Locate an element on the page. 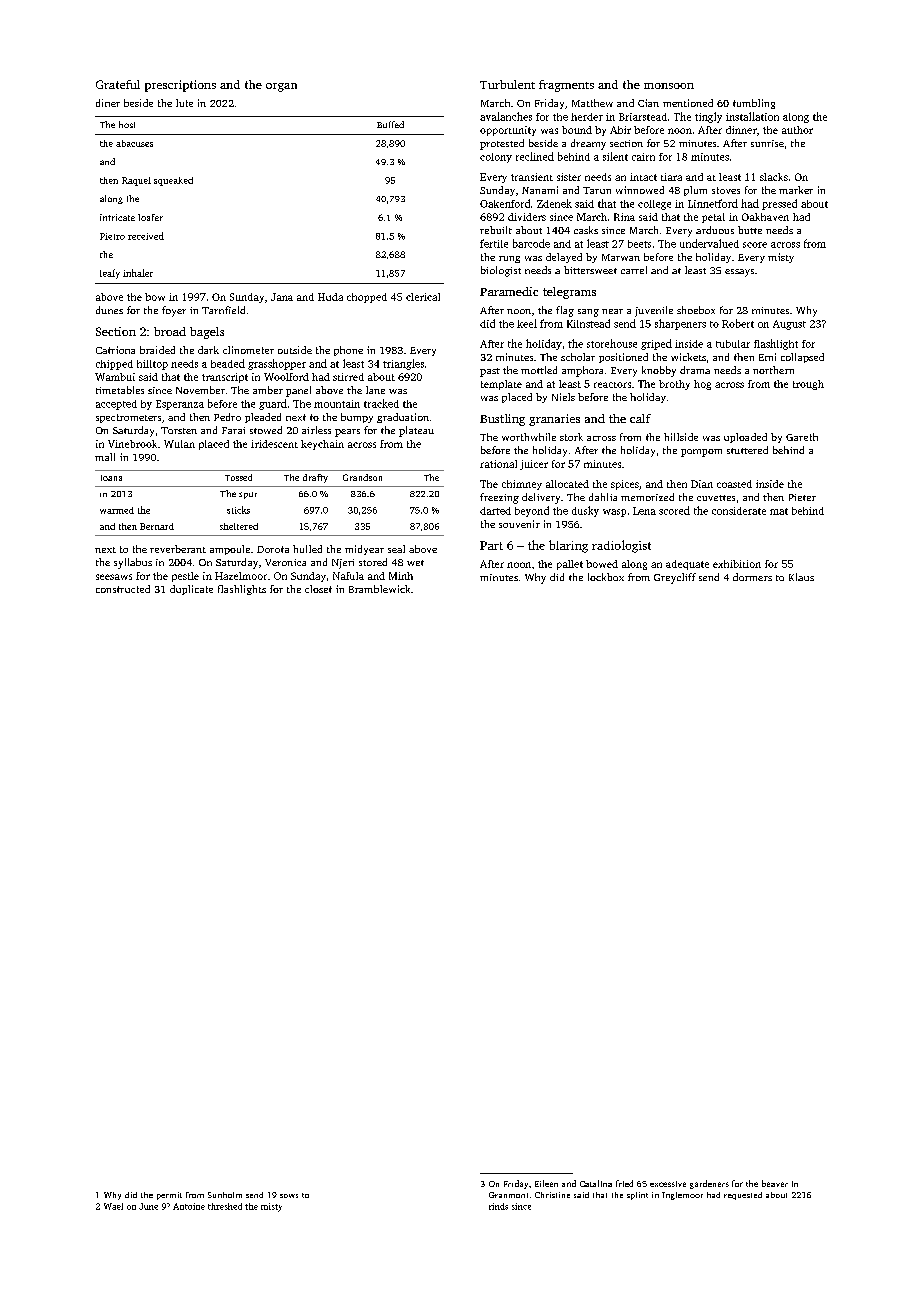  intricate is located at coordinates (117, 217).
